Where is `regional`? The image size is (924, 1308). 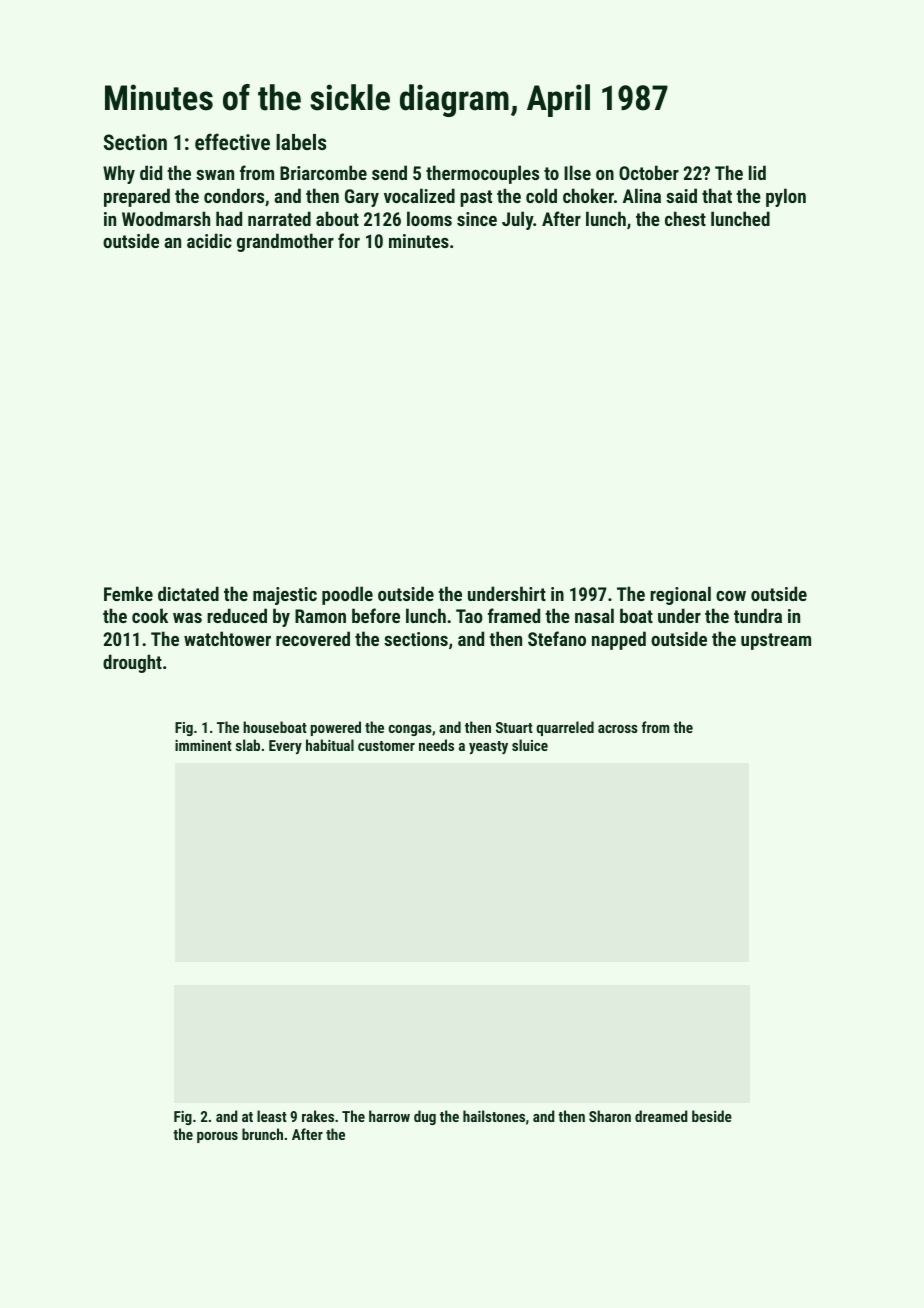
regional is located at coordinates (680, 595).
